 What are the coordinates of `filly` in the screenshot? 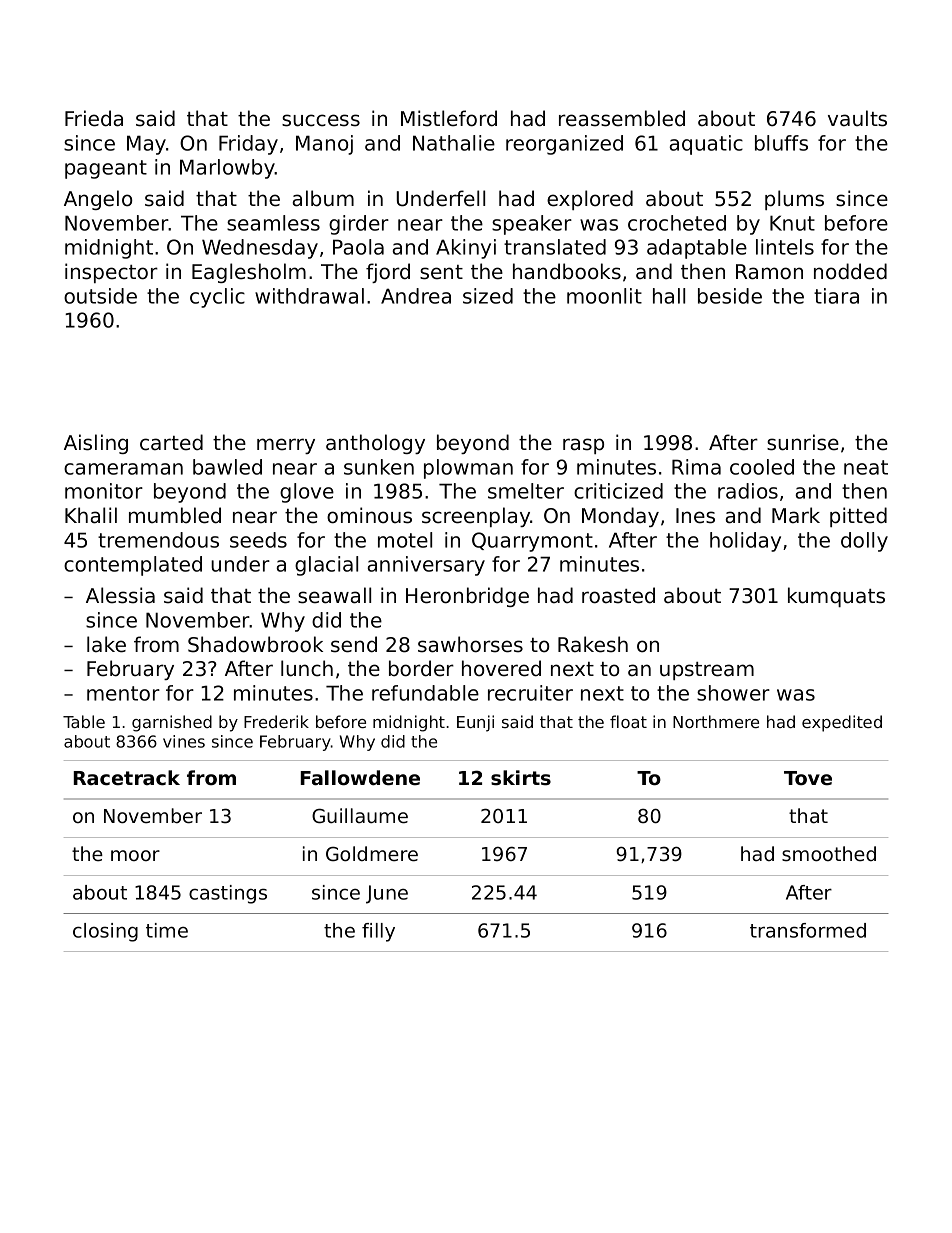 It's located at (378, 932).
